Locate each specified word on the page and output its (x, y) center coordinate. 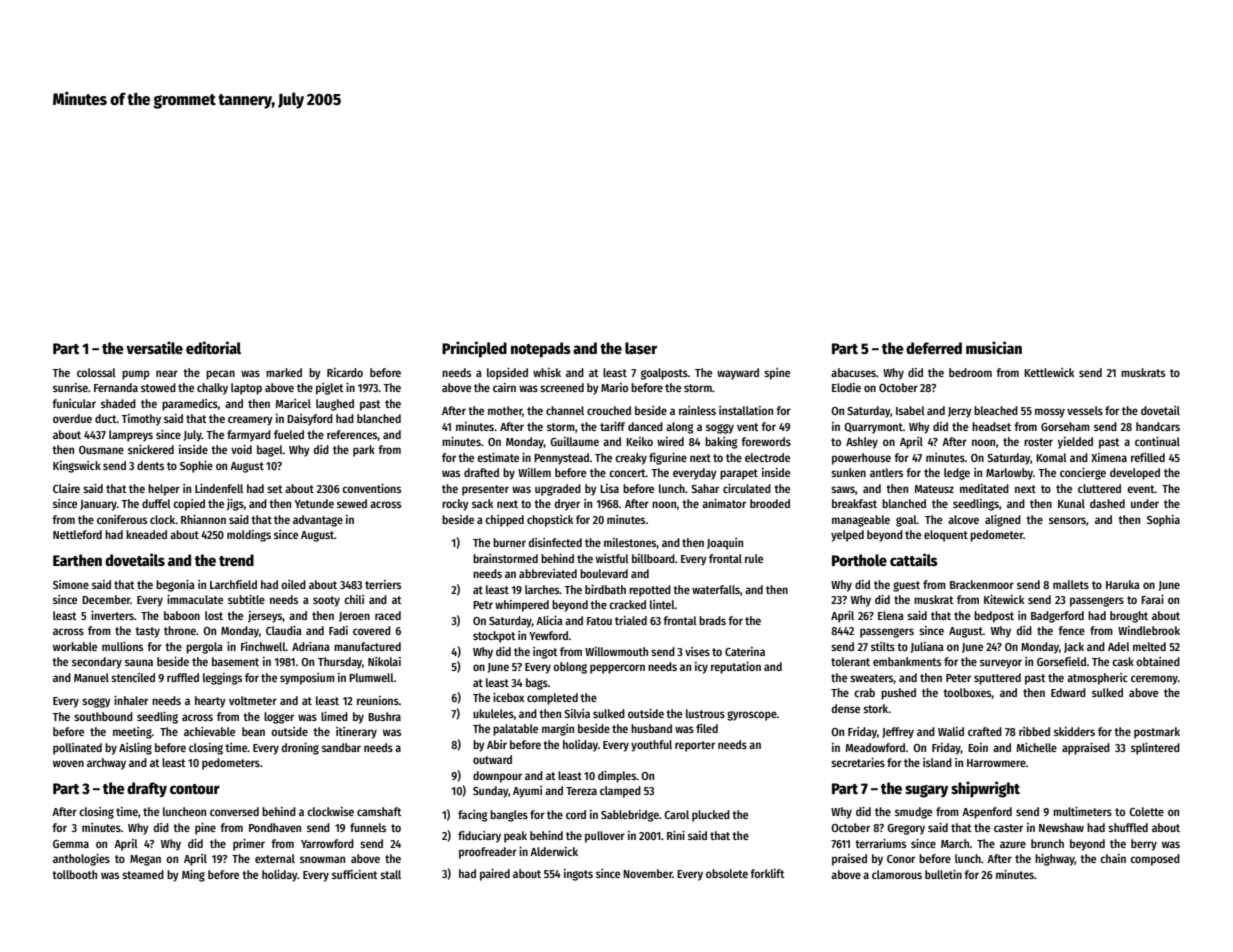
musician (994, 347)
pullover (605, 837)
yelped (847, 536)
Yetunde (314, 503)
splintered (1155, 749)
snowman (322, 859)
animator (724, 503)
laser (641, 348)
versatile (154, 347)
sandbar (341, 747)
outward (492, 759)
